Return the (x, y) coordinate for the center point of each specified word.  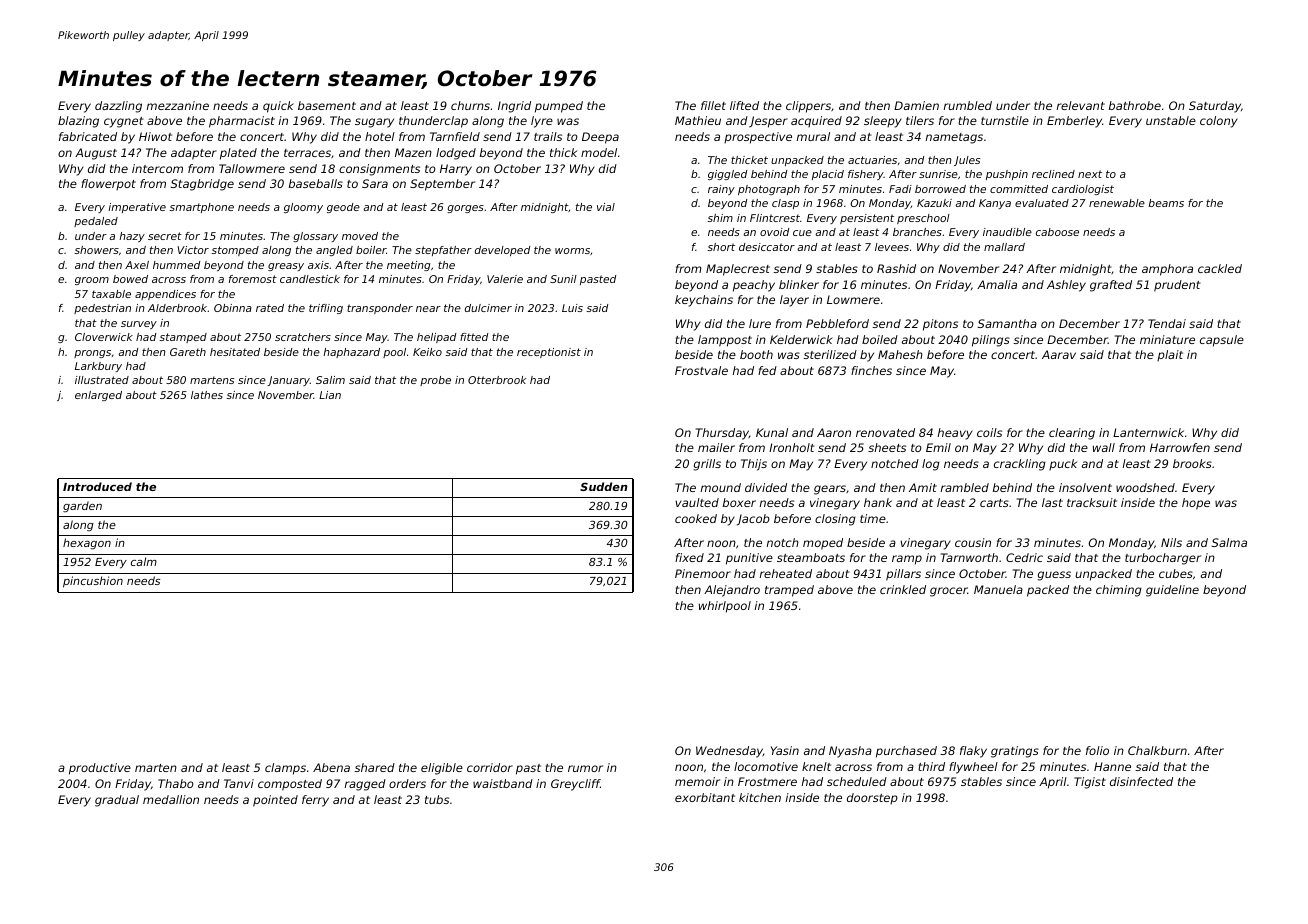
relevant (1081, 105)
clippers (808, 107)
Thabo (176, 783)
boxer (739, 502)
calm (144, 561)
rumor (585, 768)
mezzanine (178, 105)
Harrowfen (1180, 447)
